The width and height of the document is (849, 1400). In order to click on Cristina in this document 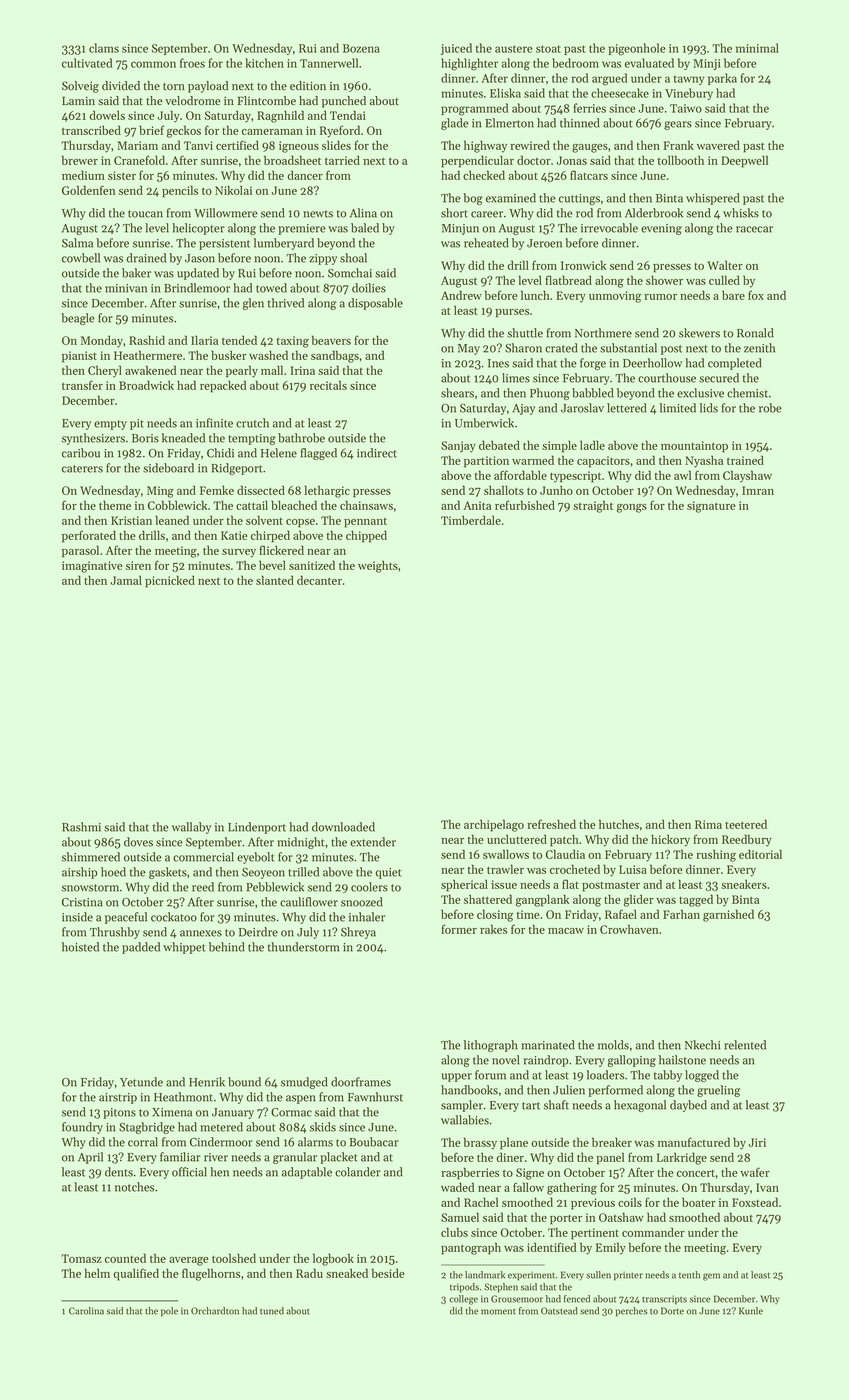, I will do `click(82, 902)`.
